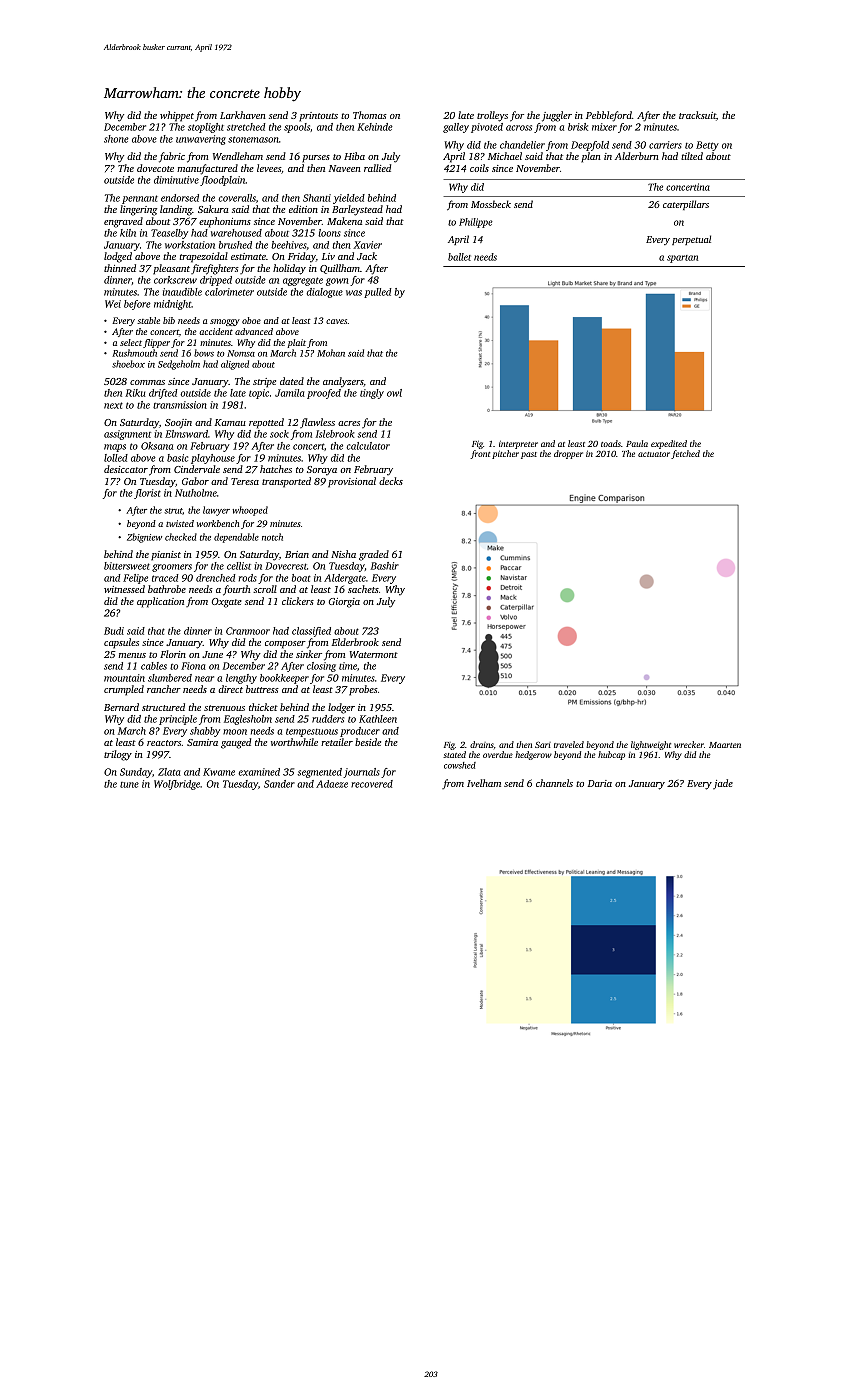 This screenshot has height=1400, width=849. What do you see at coordinates (654, 454) in the screenshot?
I see `actuator` at bounding box center [654, 454].
